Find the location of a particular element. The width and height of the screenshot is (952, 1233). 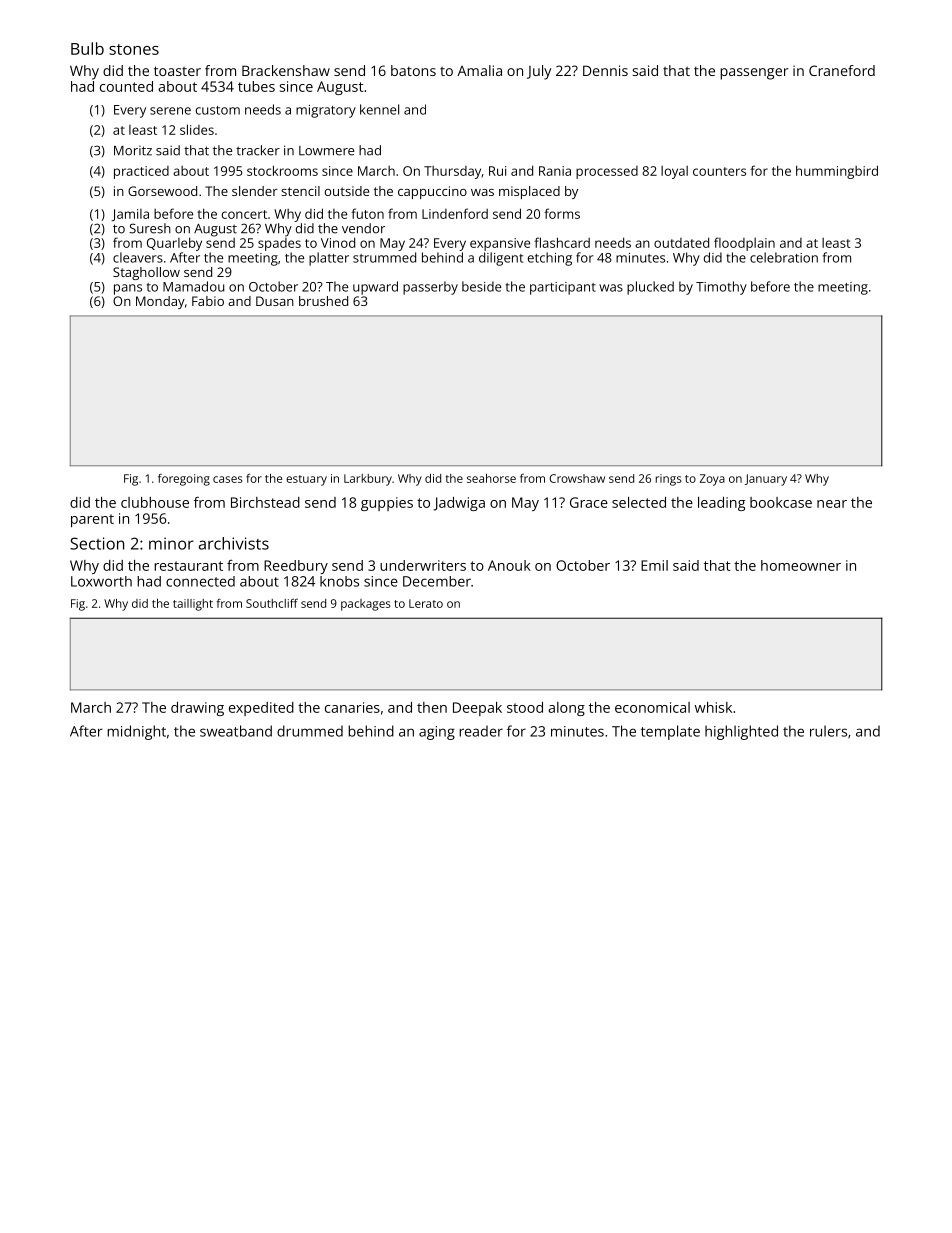

midnight is located at coordinates (136, 732).
